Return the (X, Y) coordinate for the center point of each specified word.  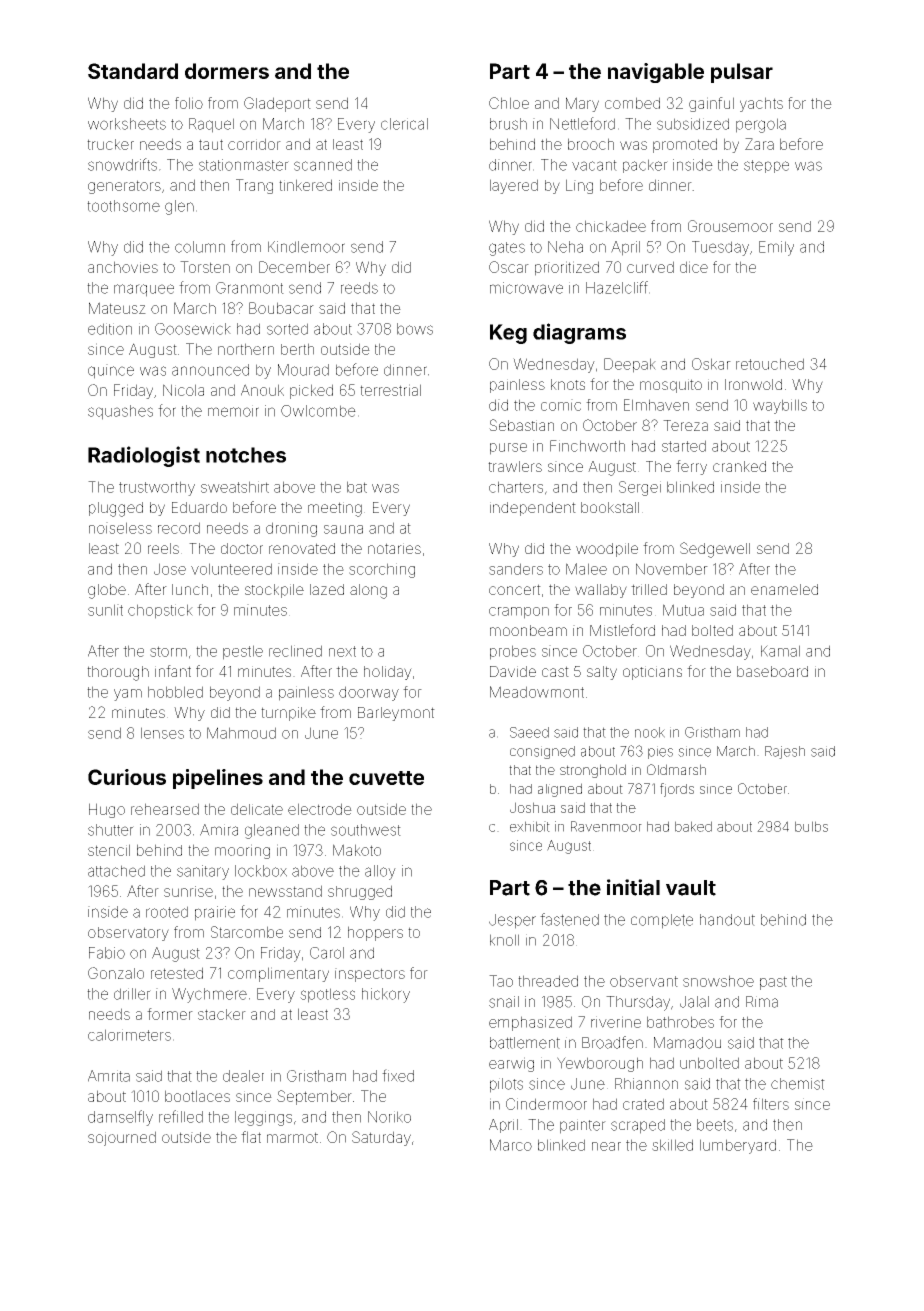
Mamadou (687, 1043)
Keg (508, 334)
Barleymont (396, 714)
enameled (784, 589)
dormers (227, 71)
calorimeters (129, 1035)
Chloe (509, 103)
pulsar (742, 73)
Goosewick (193, 329)
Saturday (381, 1138)
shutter (111, 830)
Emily (776, 248)
